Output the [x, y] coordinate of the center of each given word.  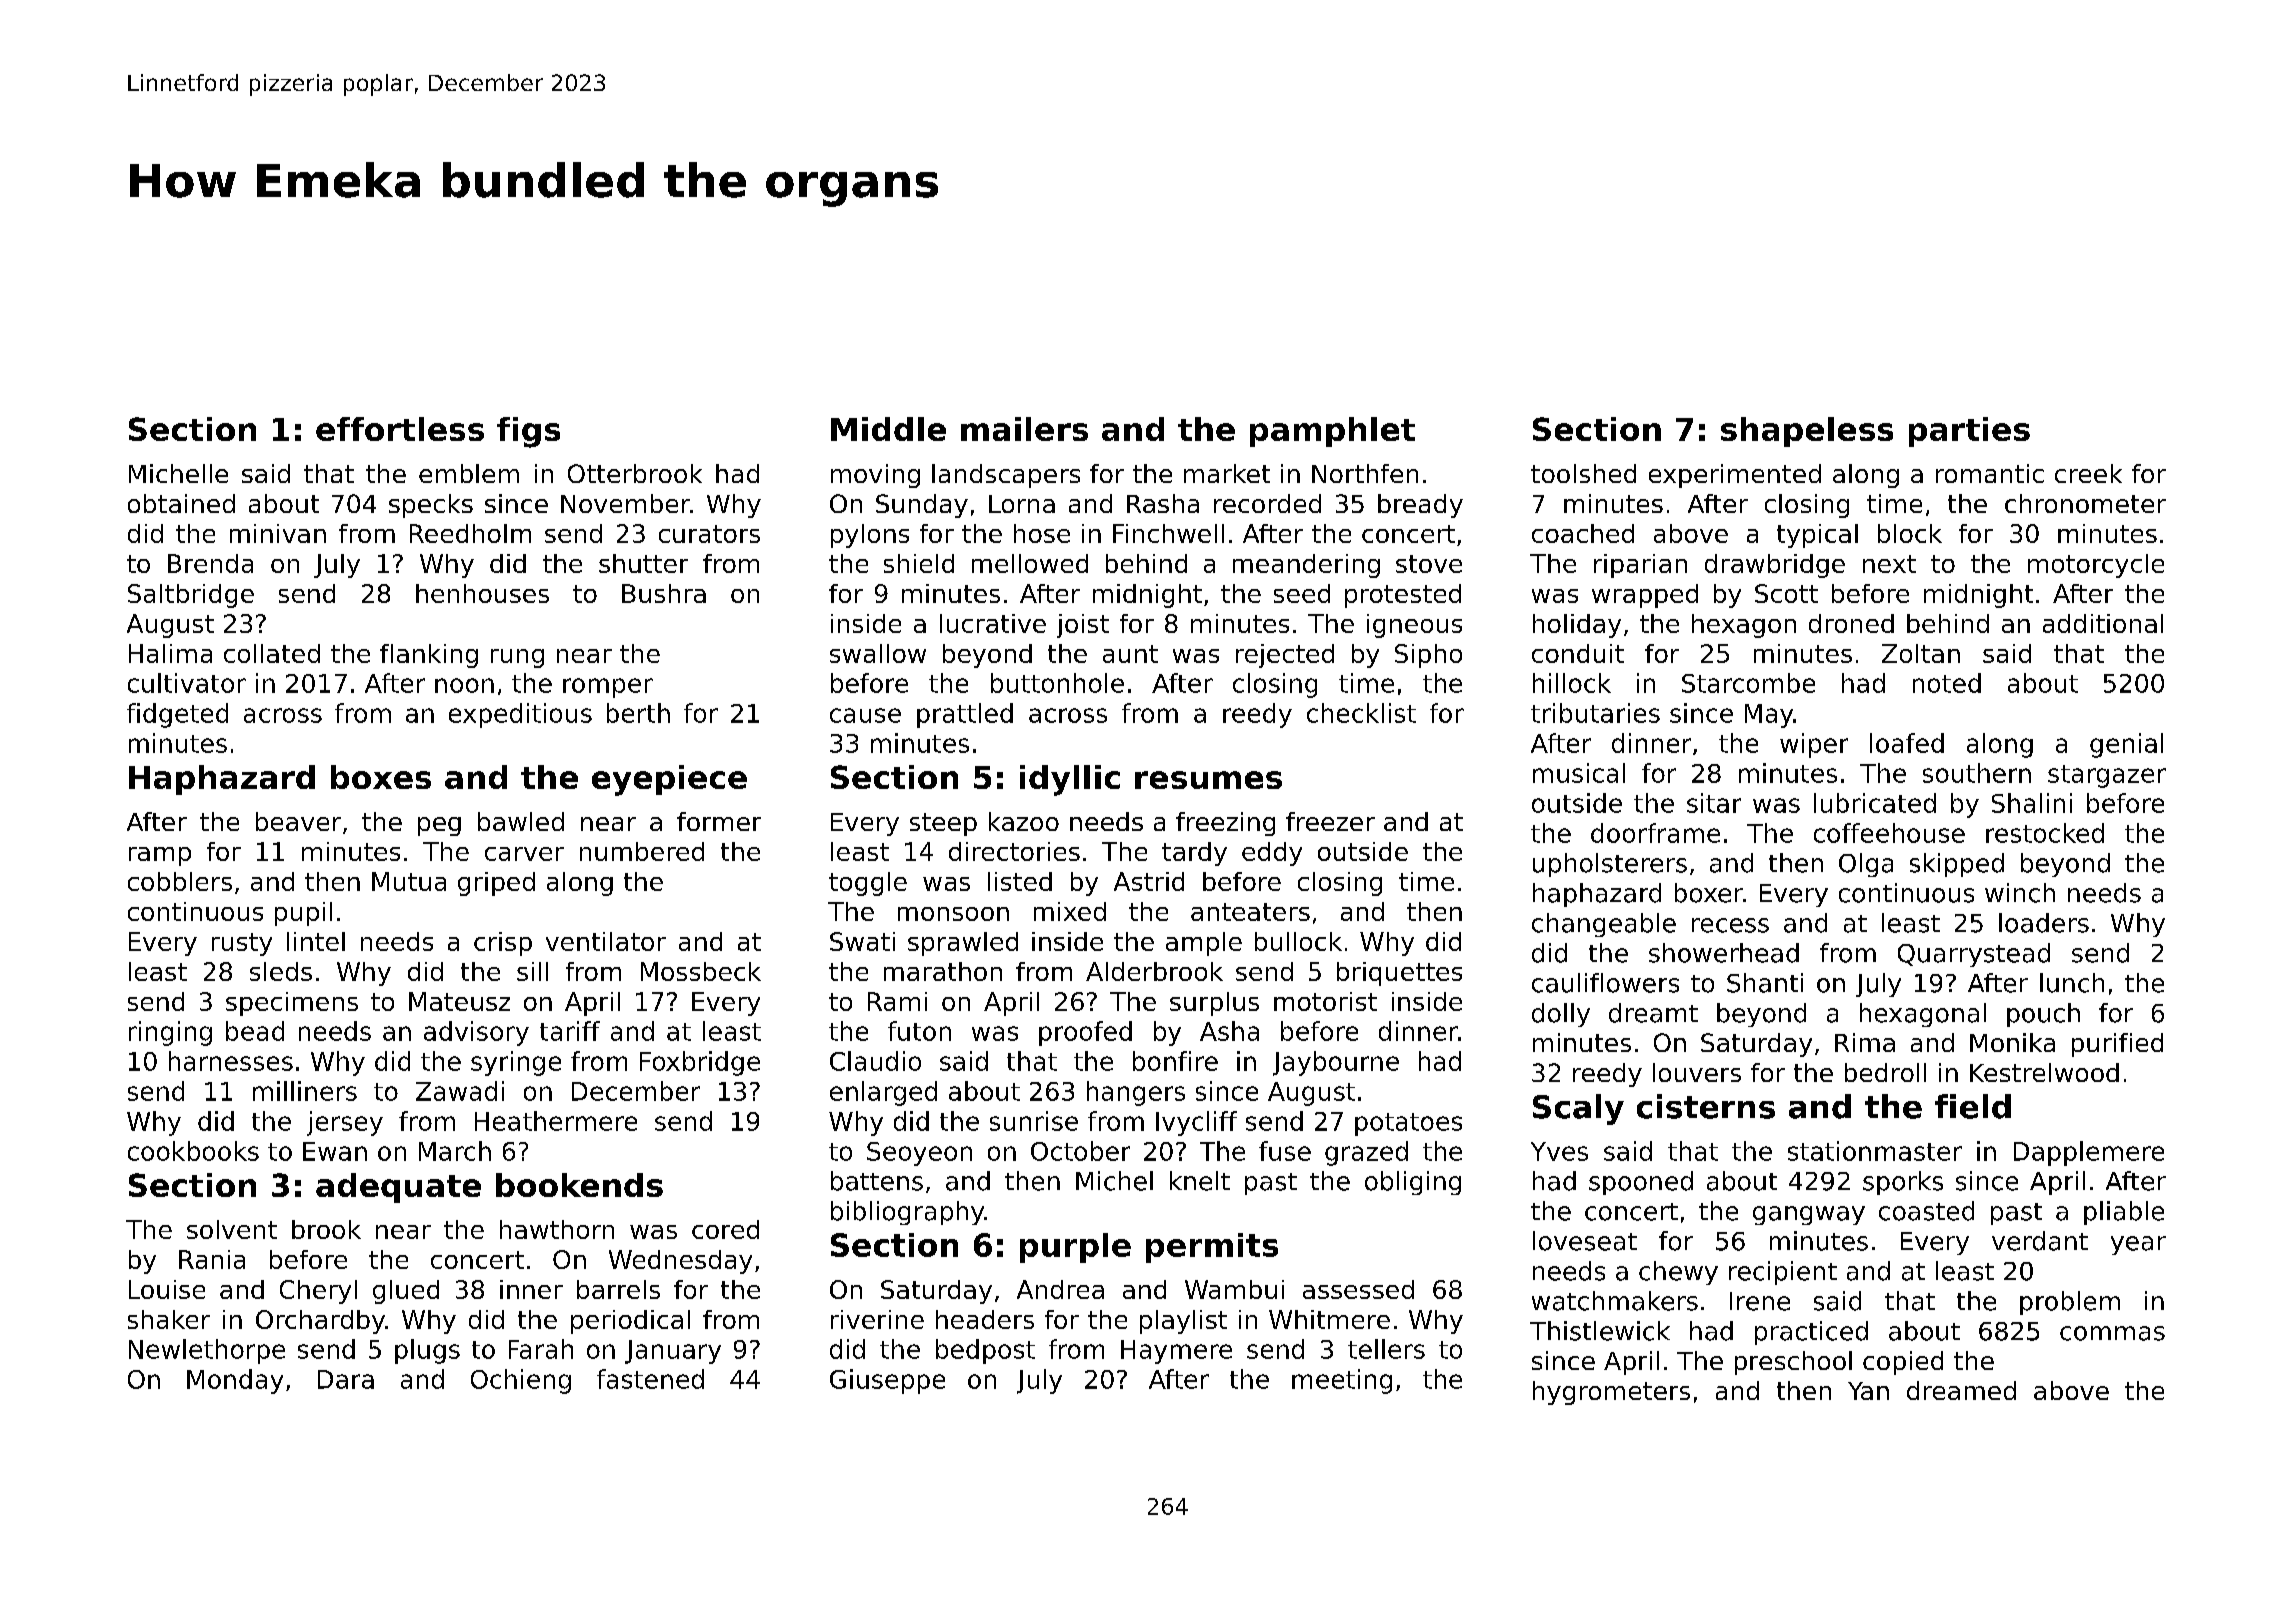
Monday [235, 1381]
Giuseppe [887, 1381]
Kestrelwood [2044, 1072]
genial [2126, 745]
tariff [570, 1031]
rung [517, 658]
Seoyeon [919, 1154]
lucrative [993, 623]
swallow [878, 653]
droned [1851, 623]
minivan [278, 533]
